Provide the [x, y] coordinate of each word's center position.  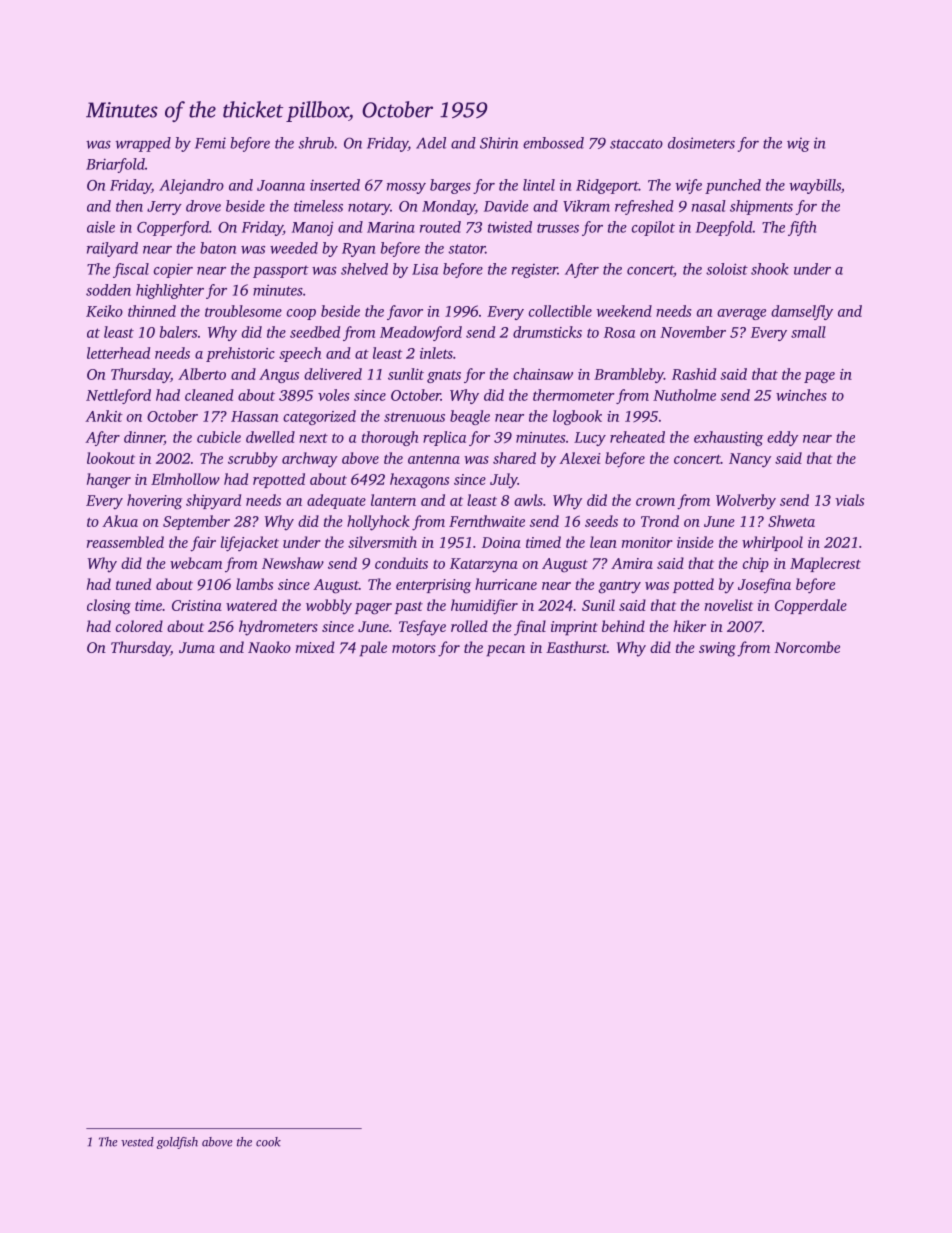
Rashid [694, 374]
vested [137, 1142]
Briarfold [115, 165]
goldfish [177, 1143]
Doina [501, 542]
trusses [558, 228]
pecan [505, 651]
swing [717, 649]
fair [203, 544]
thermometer [573, 395]
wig [798, 144]
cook [268, 1142]
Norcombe [807, 647]
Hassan [254, 416]
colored [139, 626]
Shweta [791, 521]
